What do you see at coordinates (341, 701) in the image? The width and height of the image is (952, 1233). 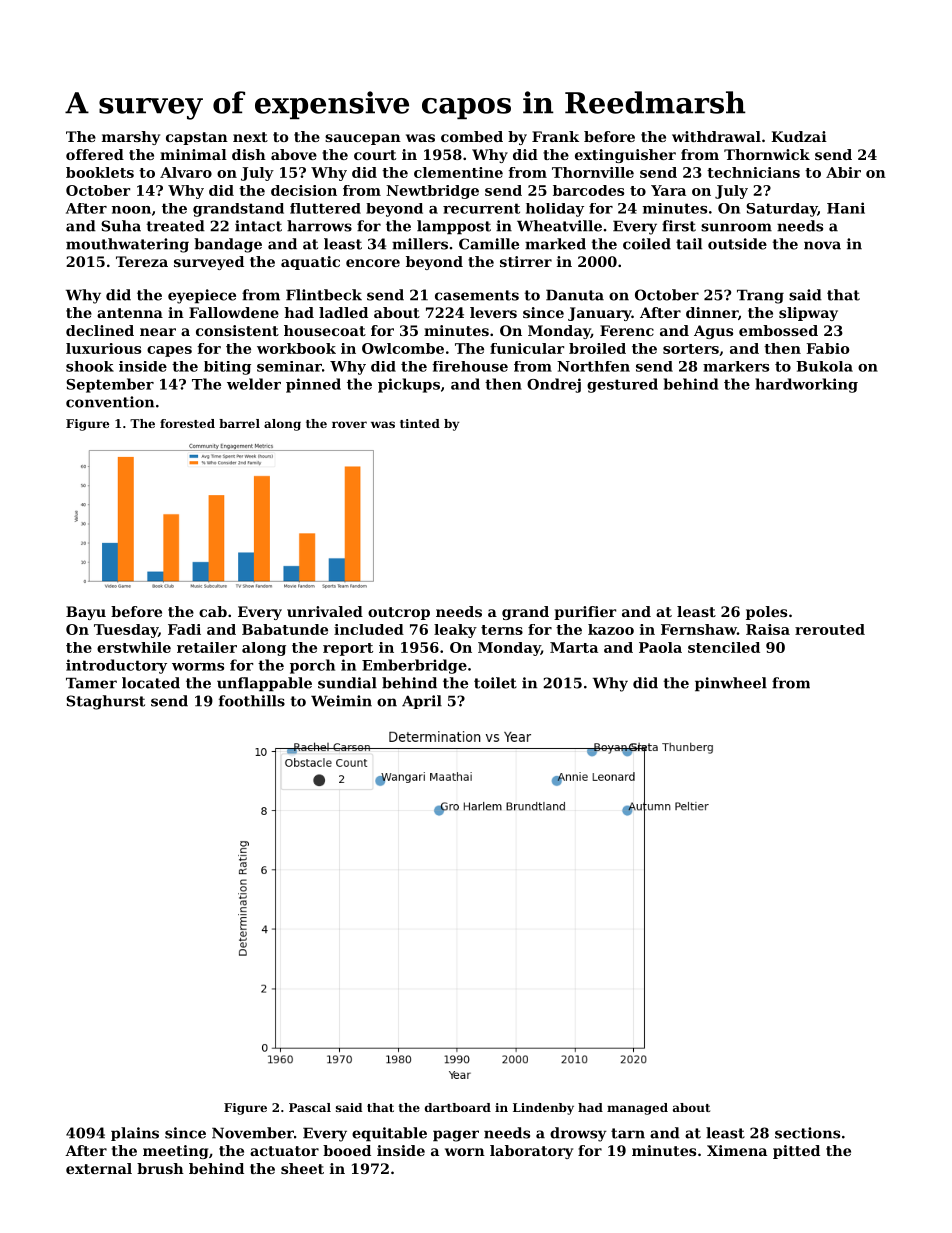 I see `Weimin` at bounding box center [341, 701].
